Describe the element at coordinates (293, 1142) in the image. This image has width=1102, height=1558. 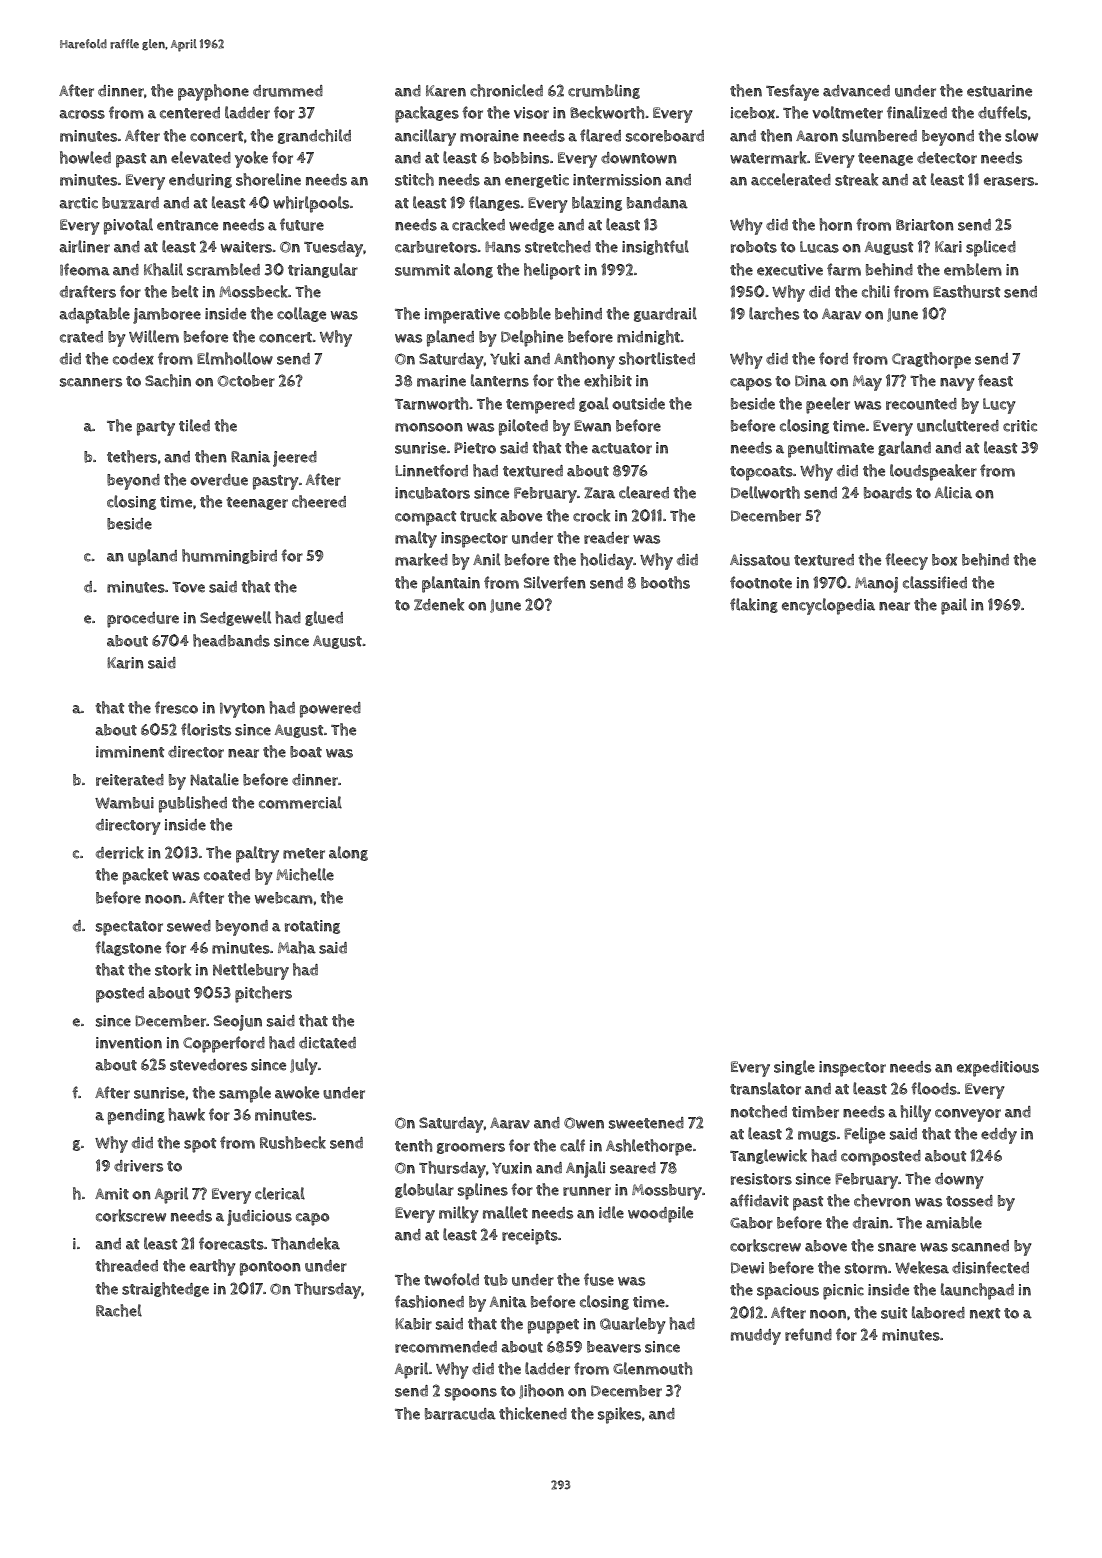
I see `Rushbeck` at that location.
